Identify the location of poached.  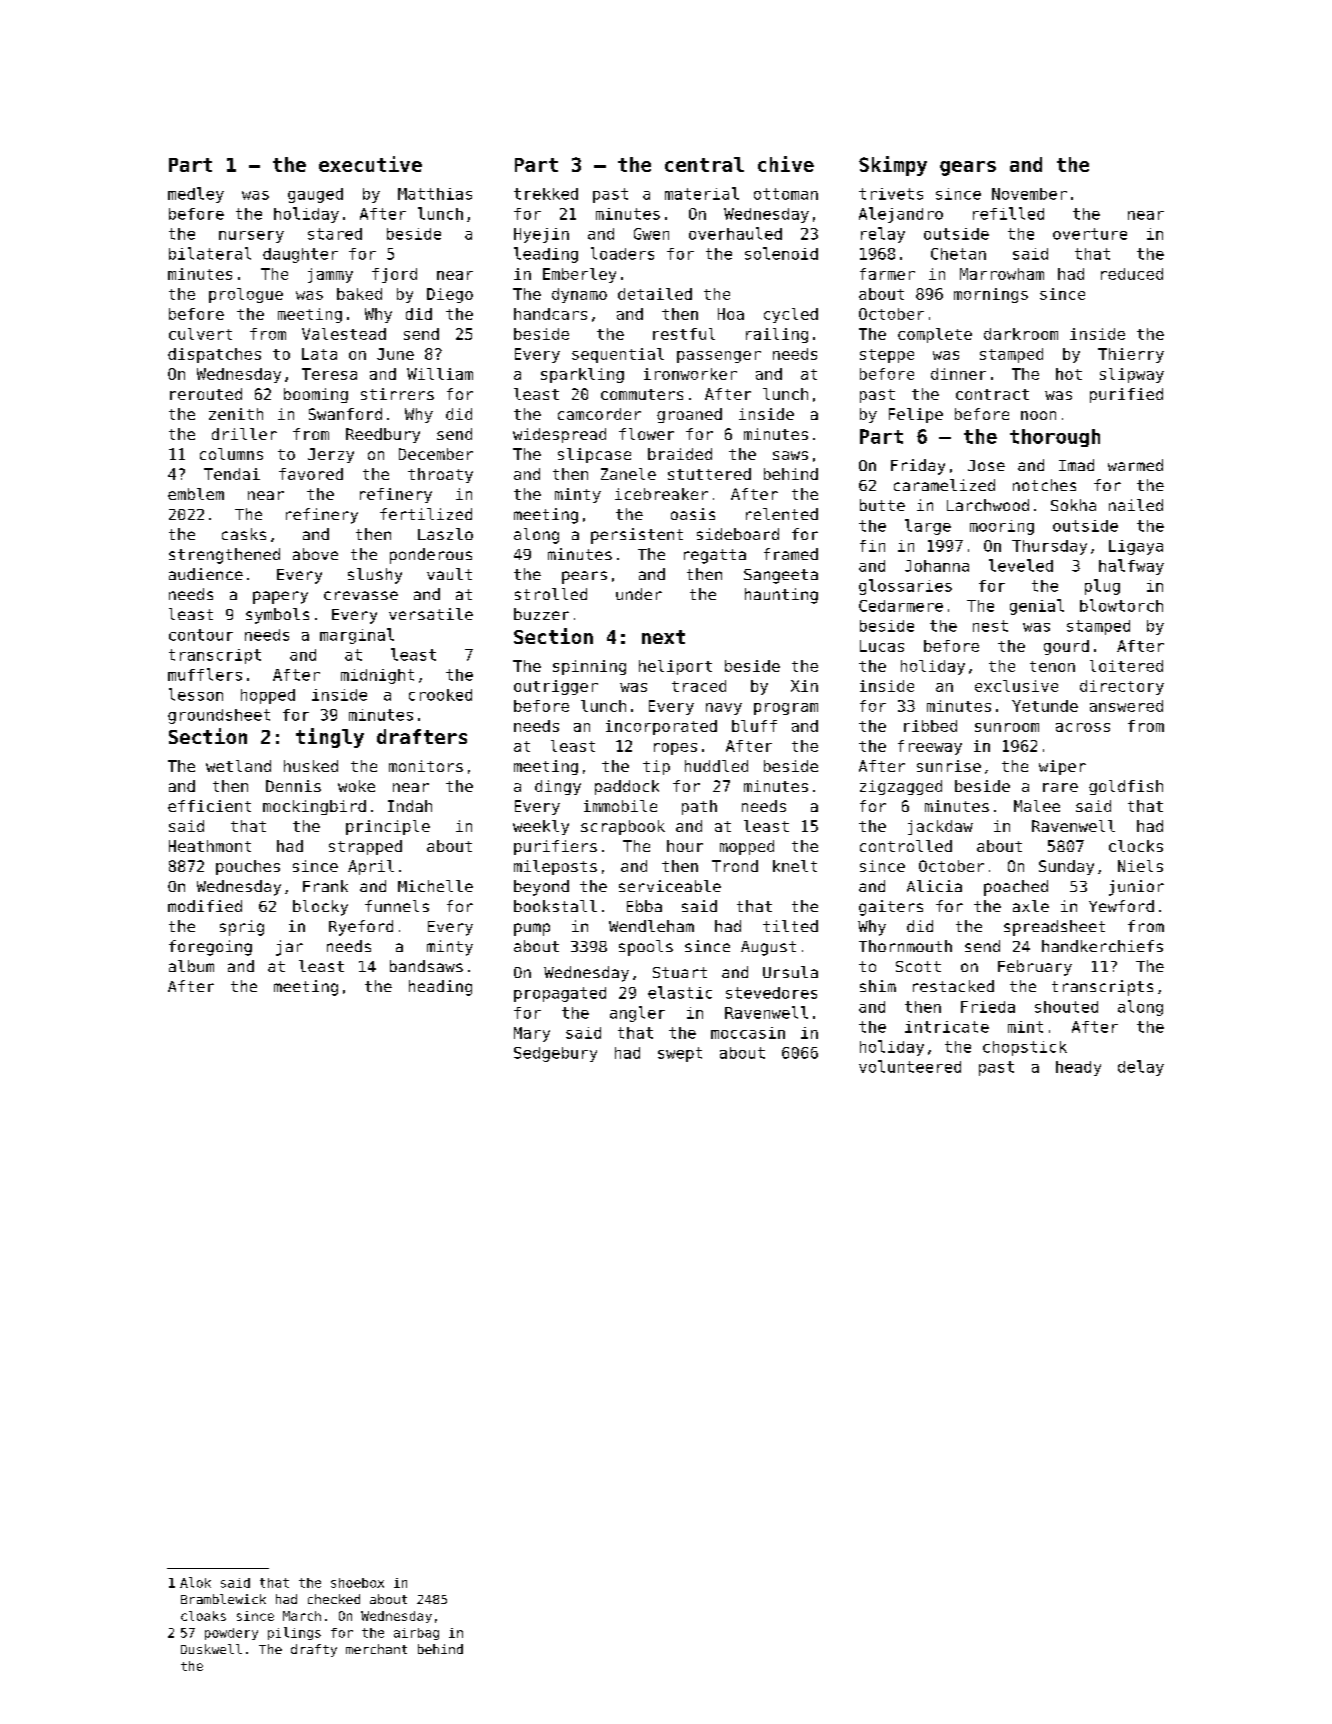
(1016, 888).
